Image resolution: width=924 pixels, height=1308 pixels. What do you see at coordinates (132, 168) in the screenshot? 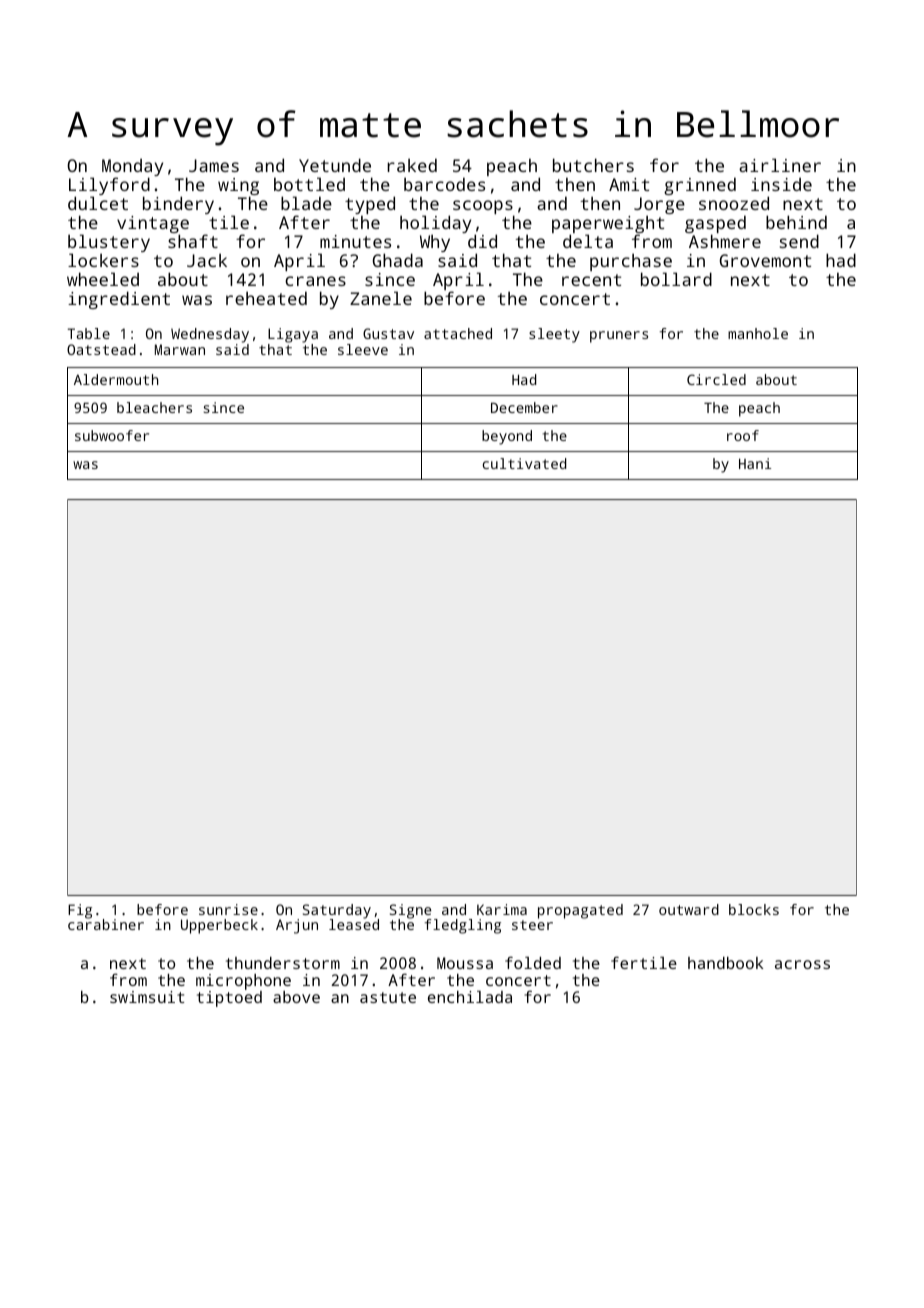
I see `Monday` at bounding box center [132, 168].
